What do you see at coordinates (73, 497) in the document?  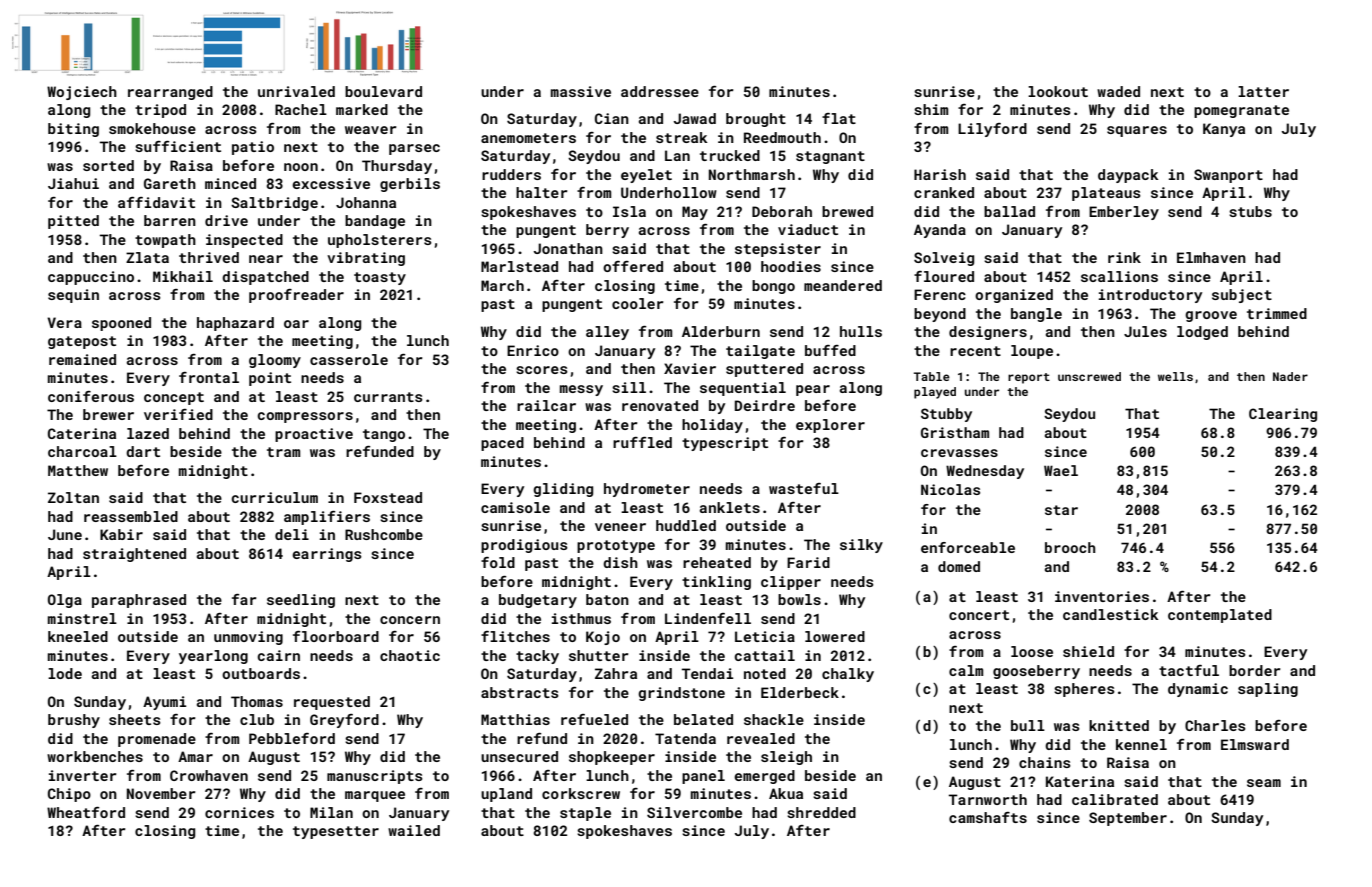 I see `Zoltan` at bounding box center [73, 497].
